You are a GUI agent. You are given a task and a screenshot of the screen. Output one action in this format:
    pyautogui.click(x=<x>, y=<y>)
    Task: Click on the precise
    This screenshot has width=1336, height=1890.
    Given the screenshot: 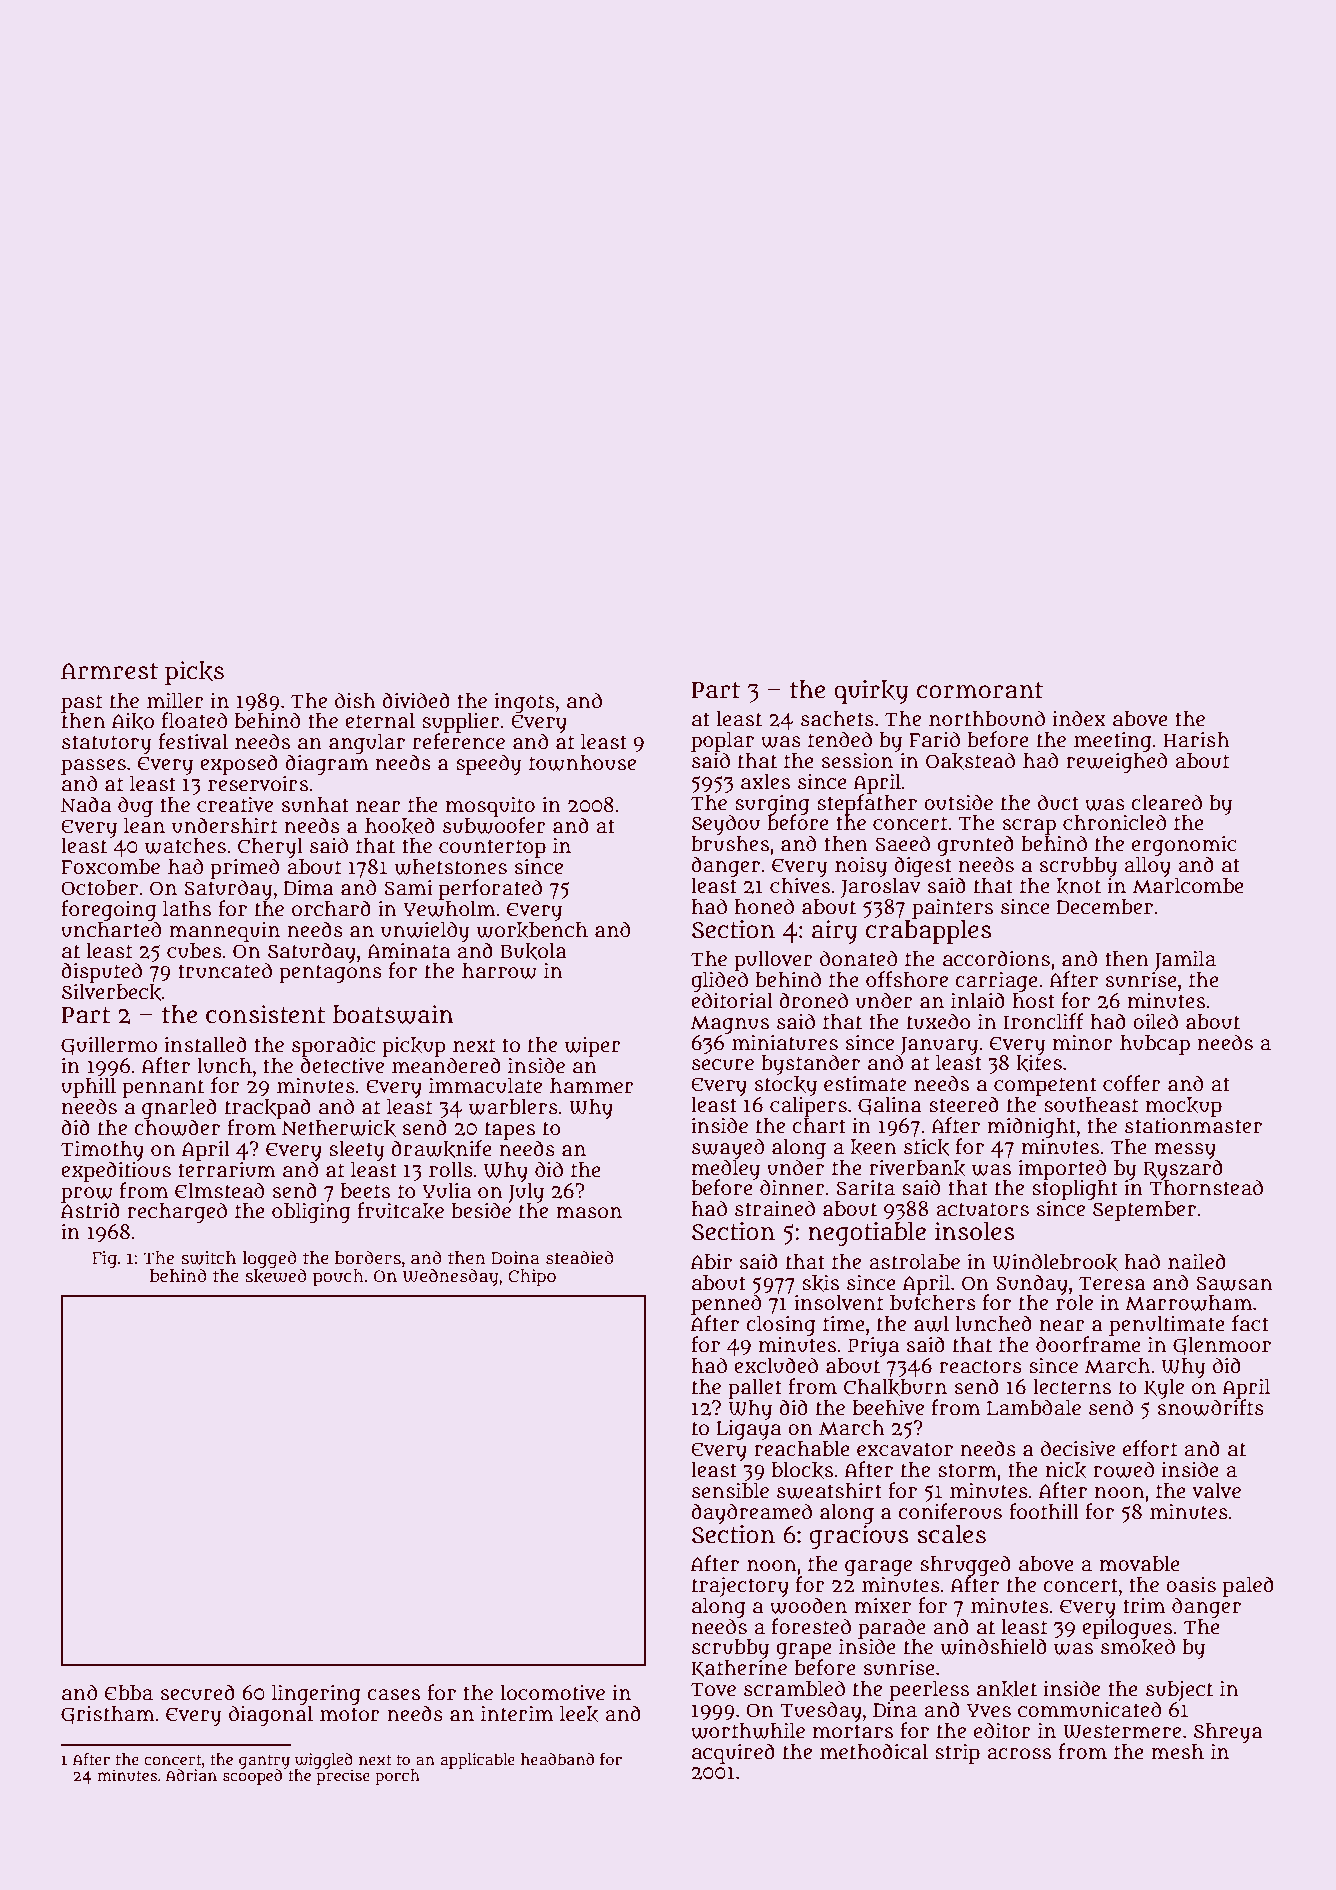 What is the action you would take?
    pyautogui.click(x=343, y=1777)
